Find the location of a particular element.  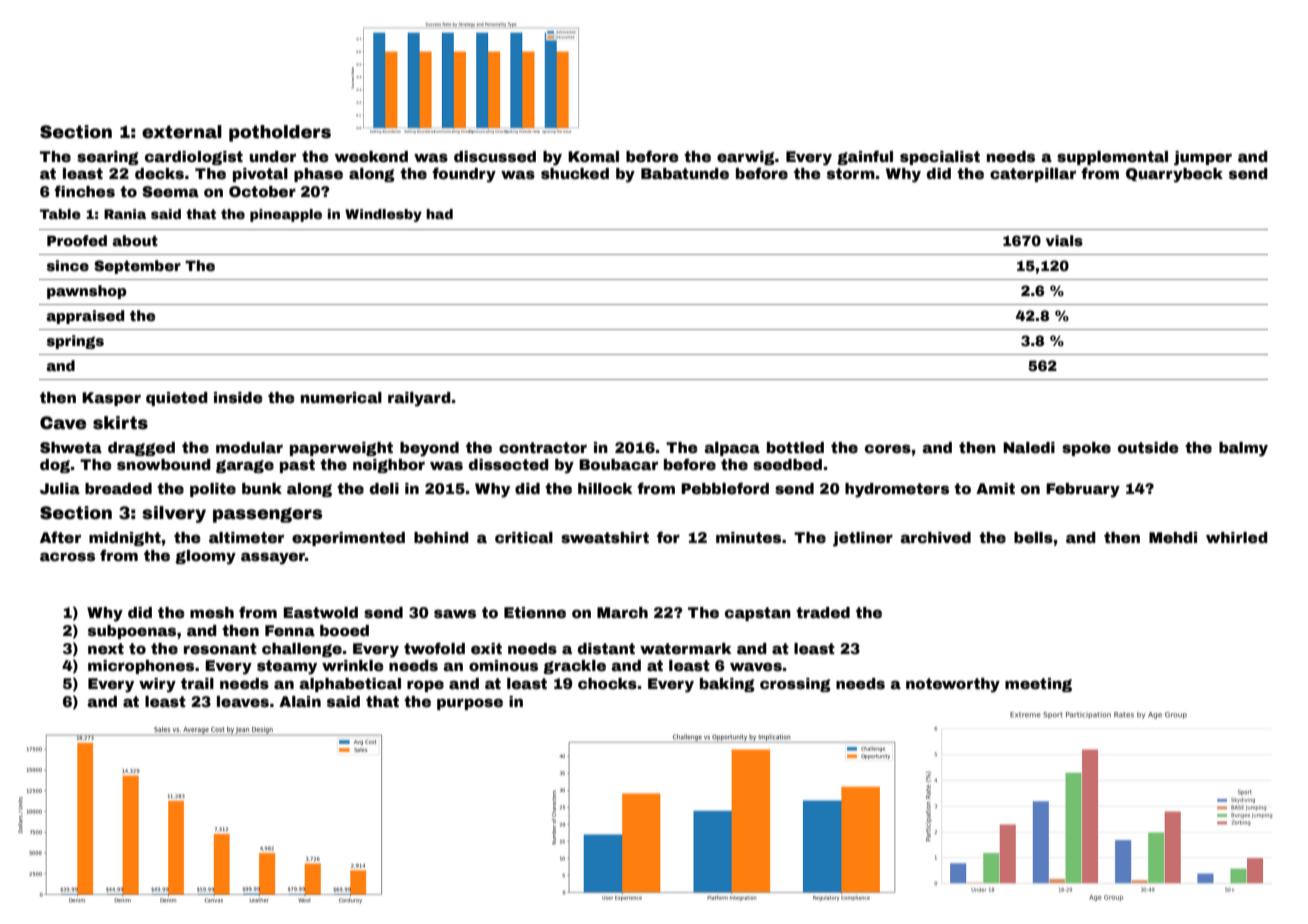

inside is located at coordinates (238, 397).
